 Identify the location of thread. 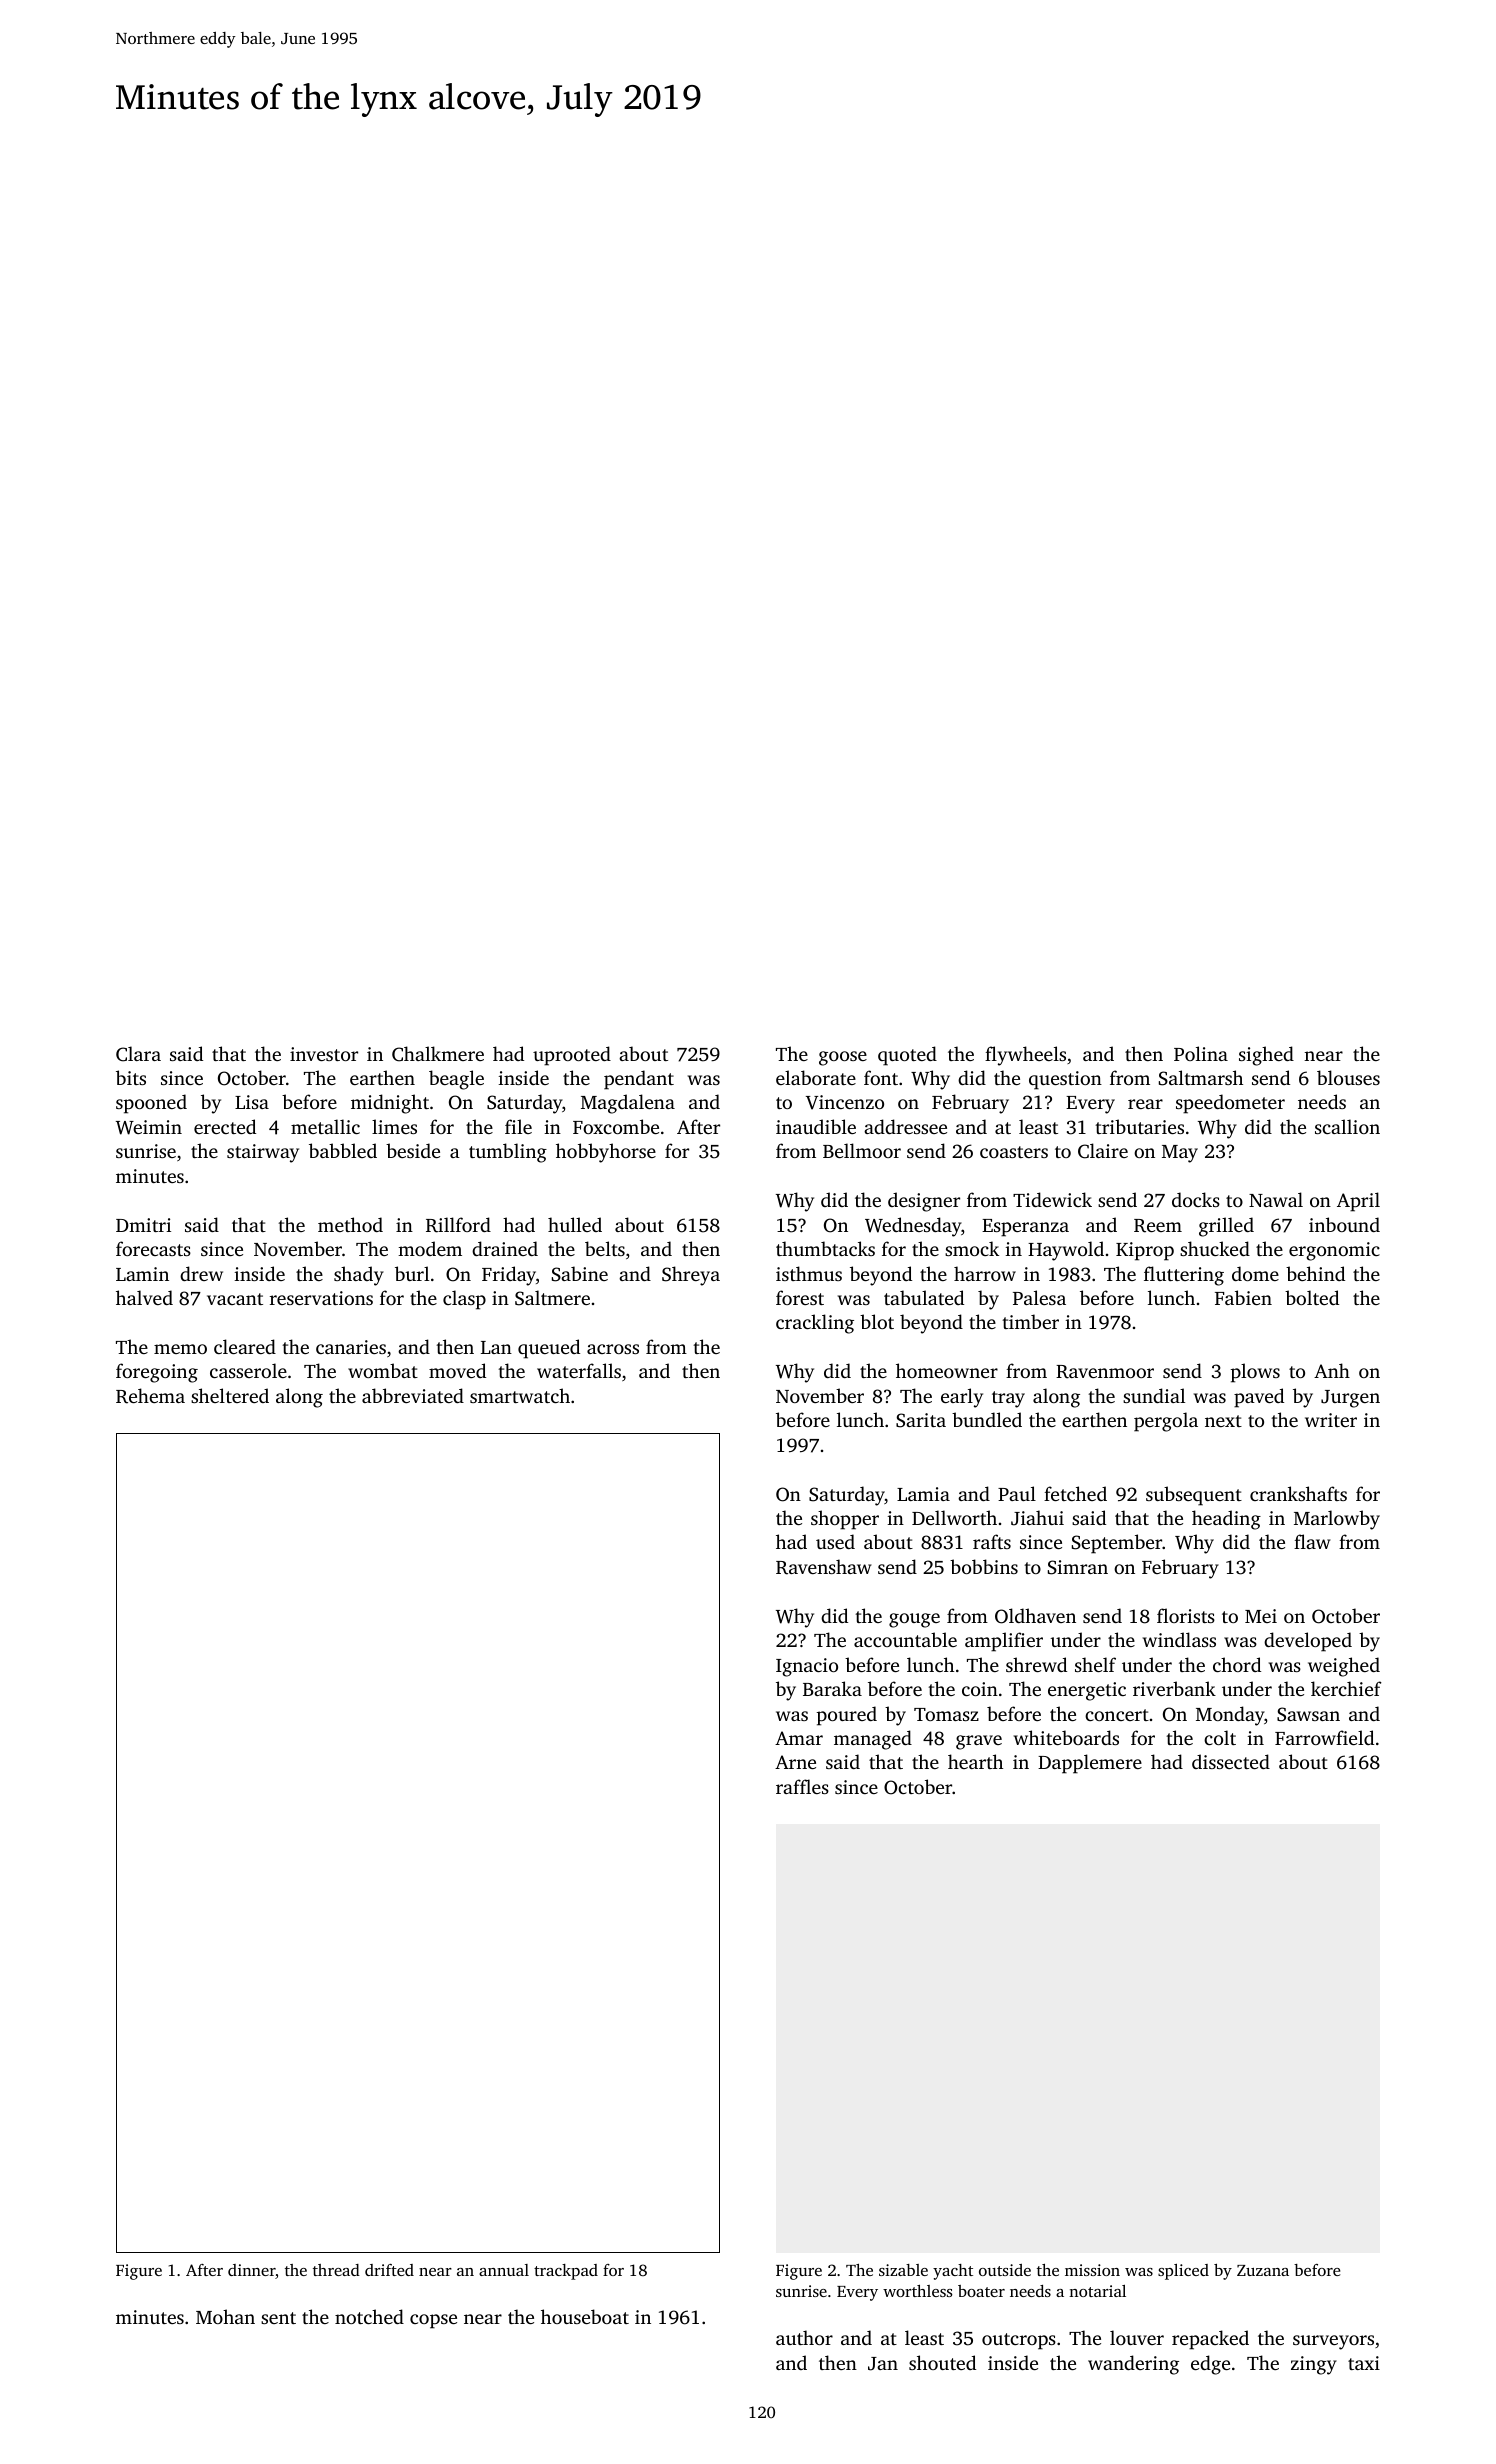
(336, 2270).
